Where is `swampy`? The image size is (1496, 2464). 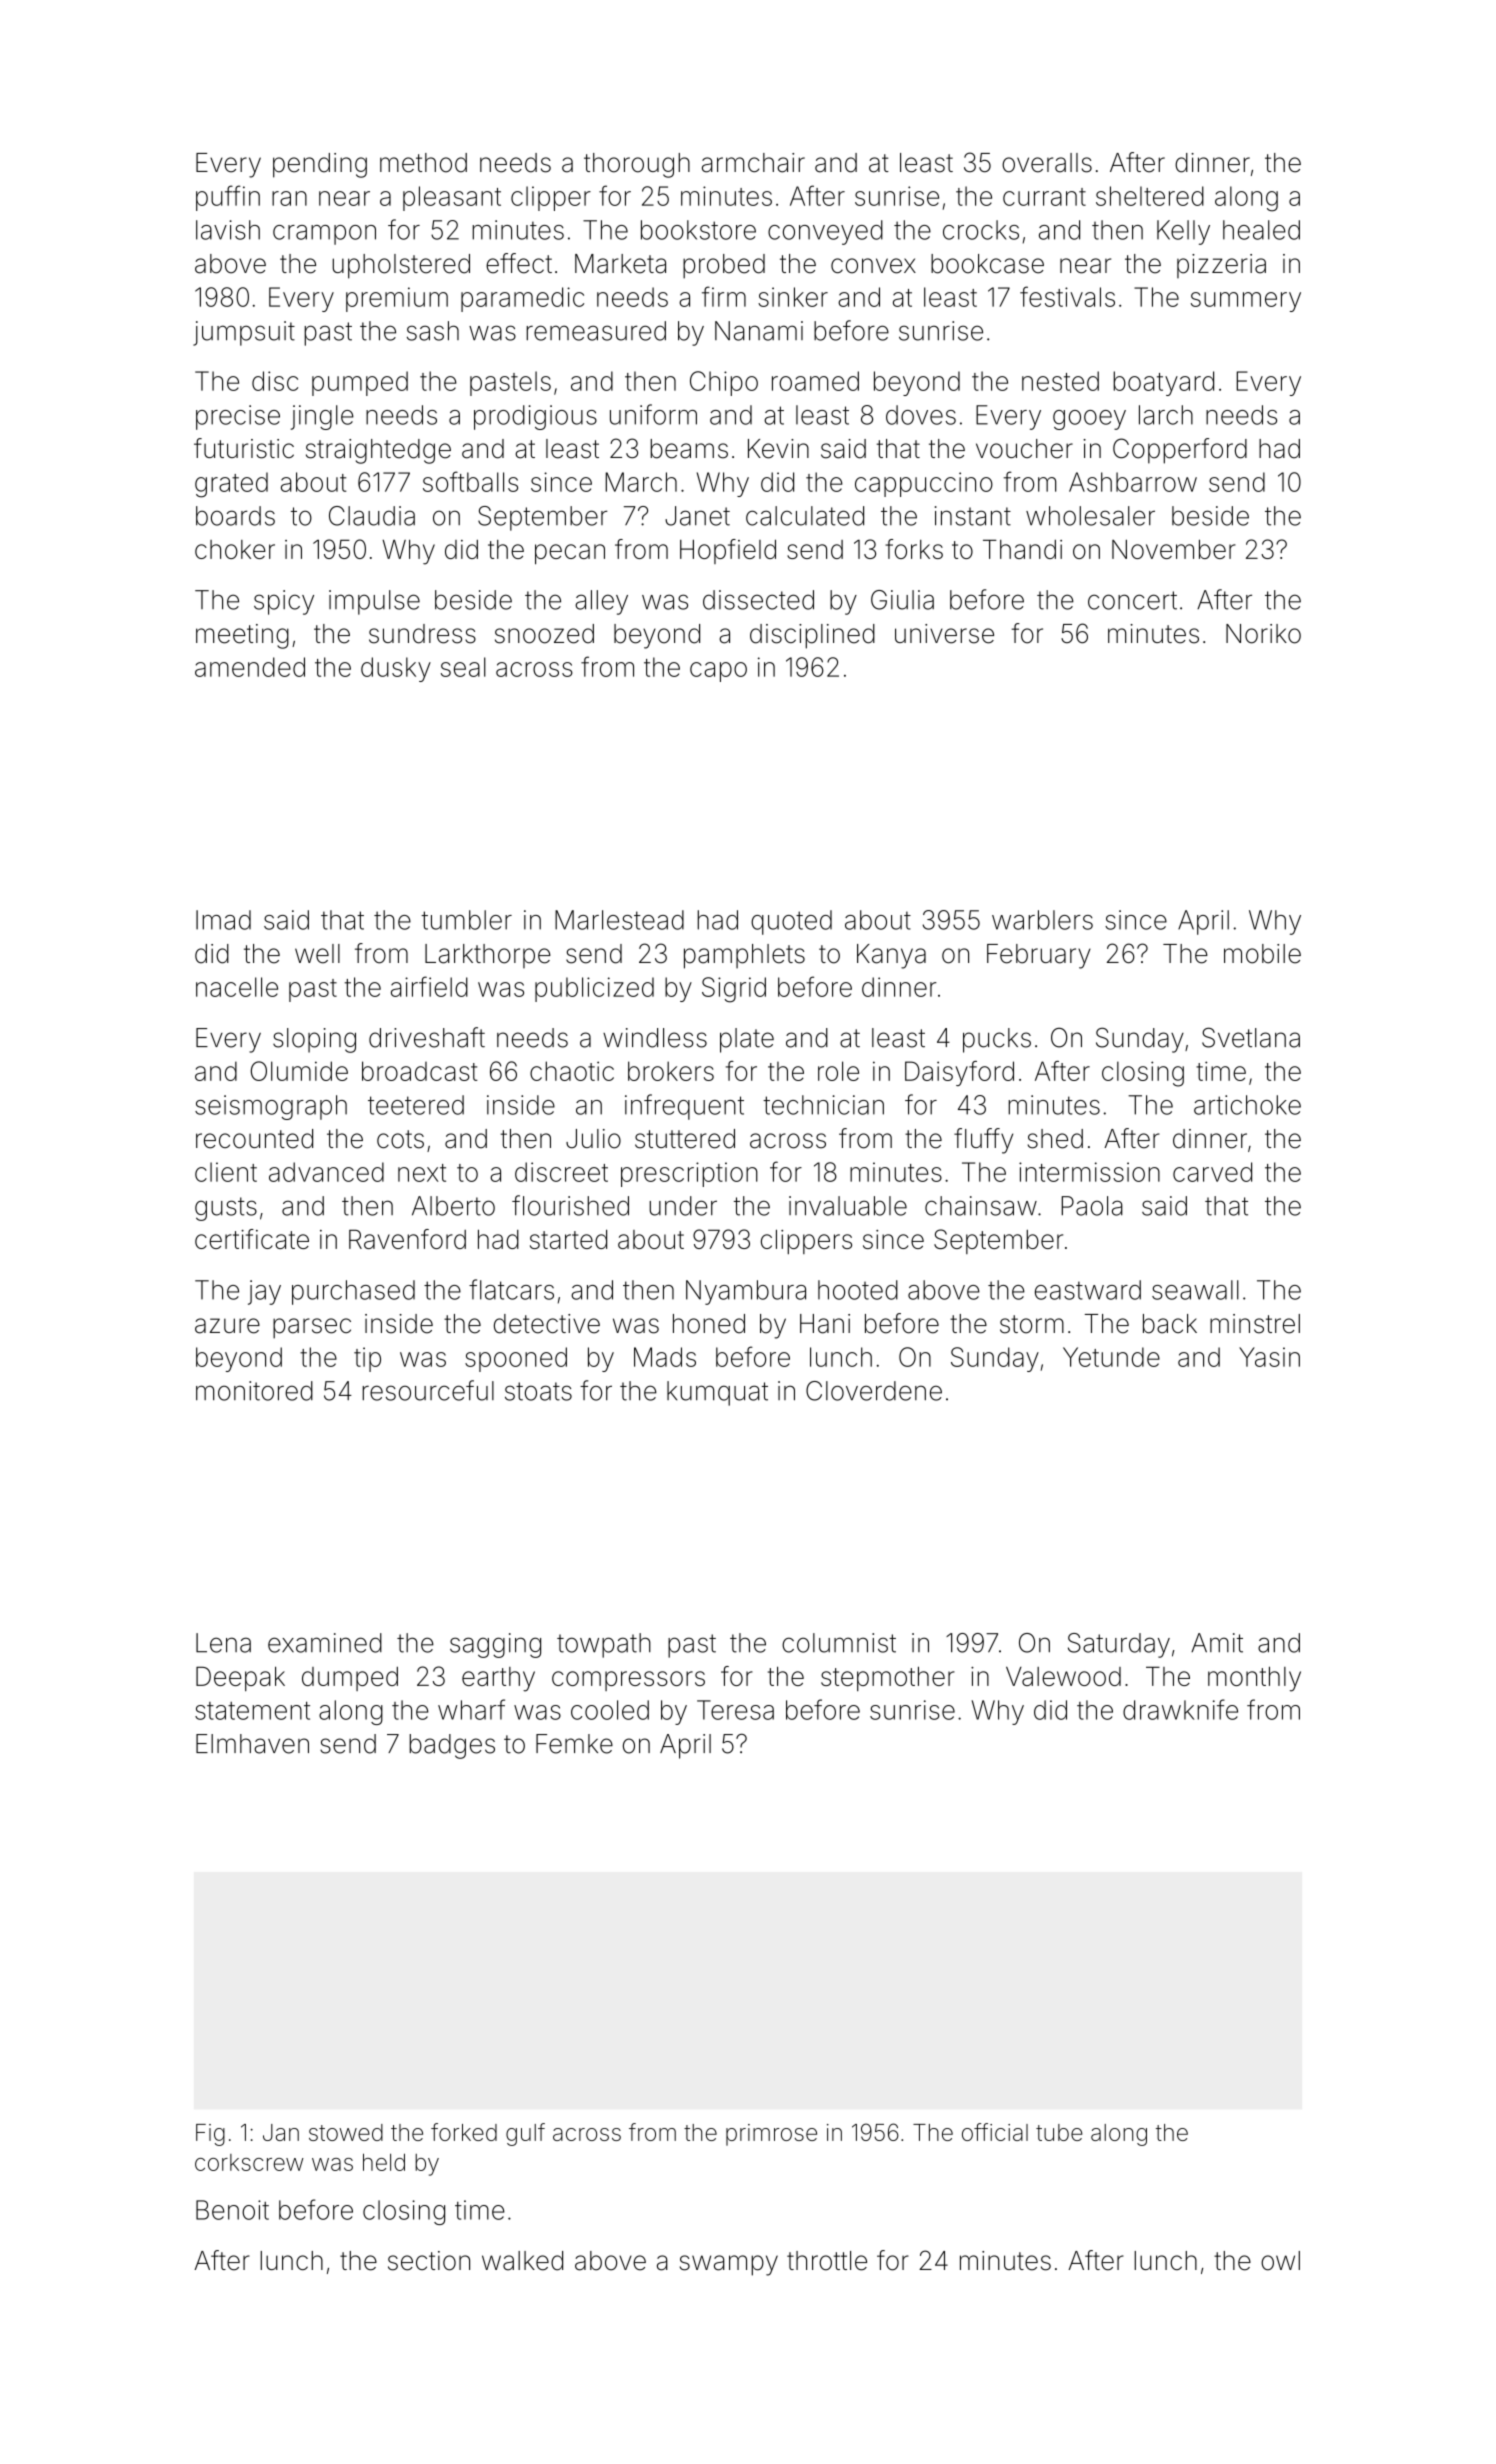
swampy is located at coordinates (729, 2265).
